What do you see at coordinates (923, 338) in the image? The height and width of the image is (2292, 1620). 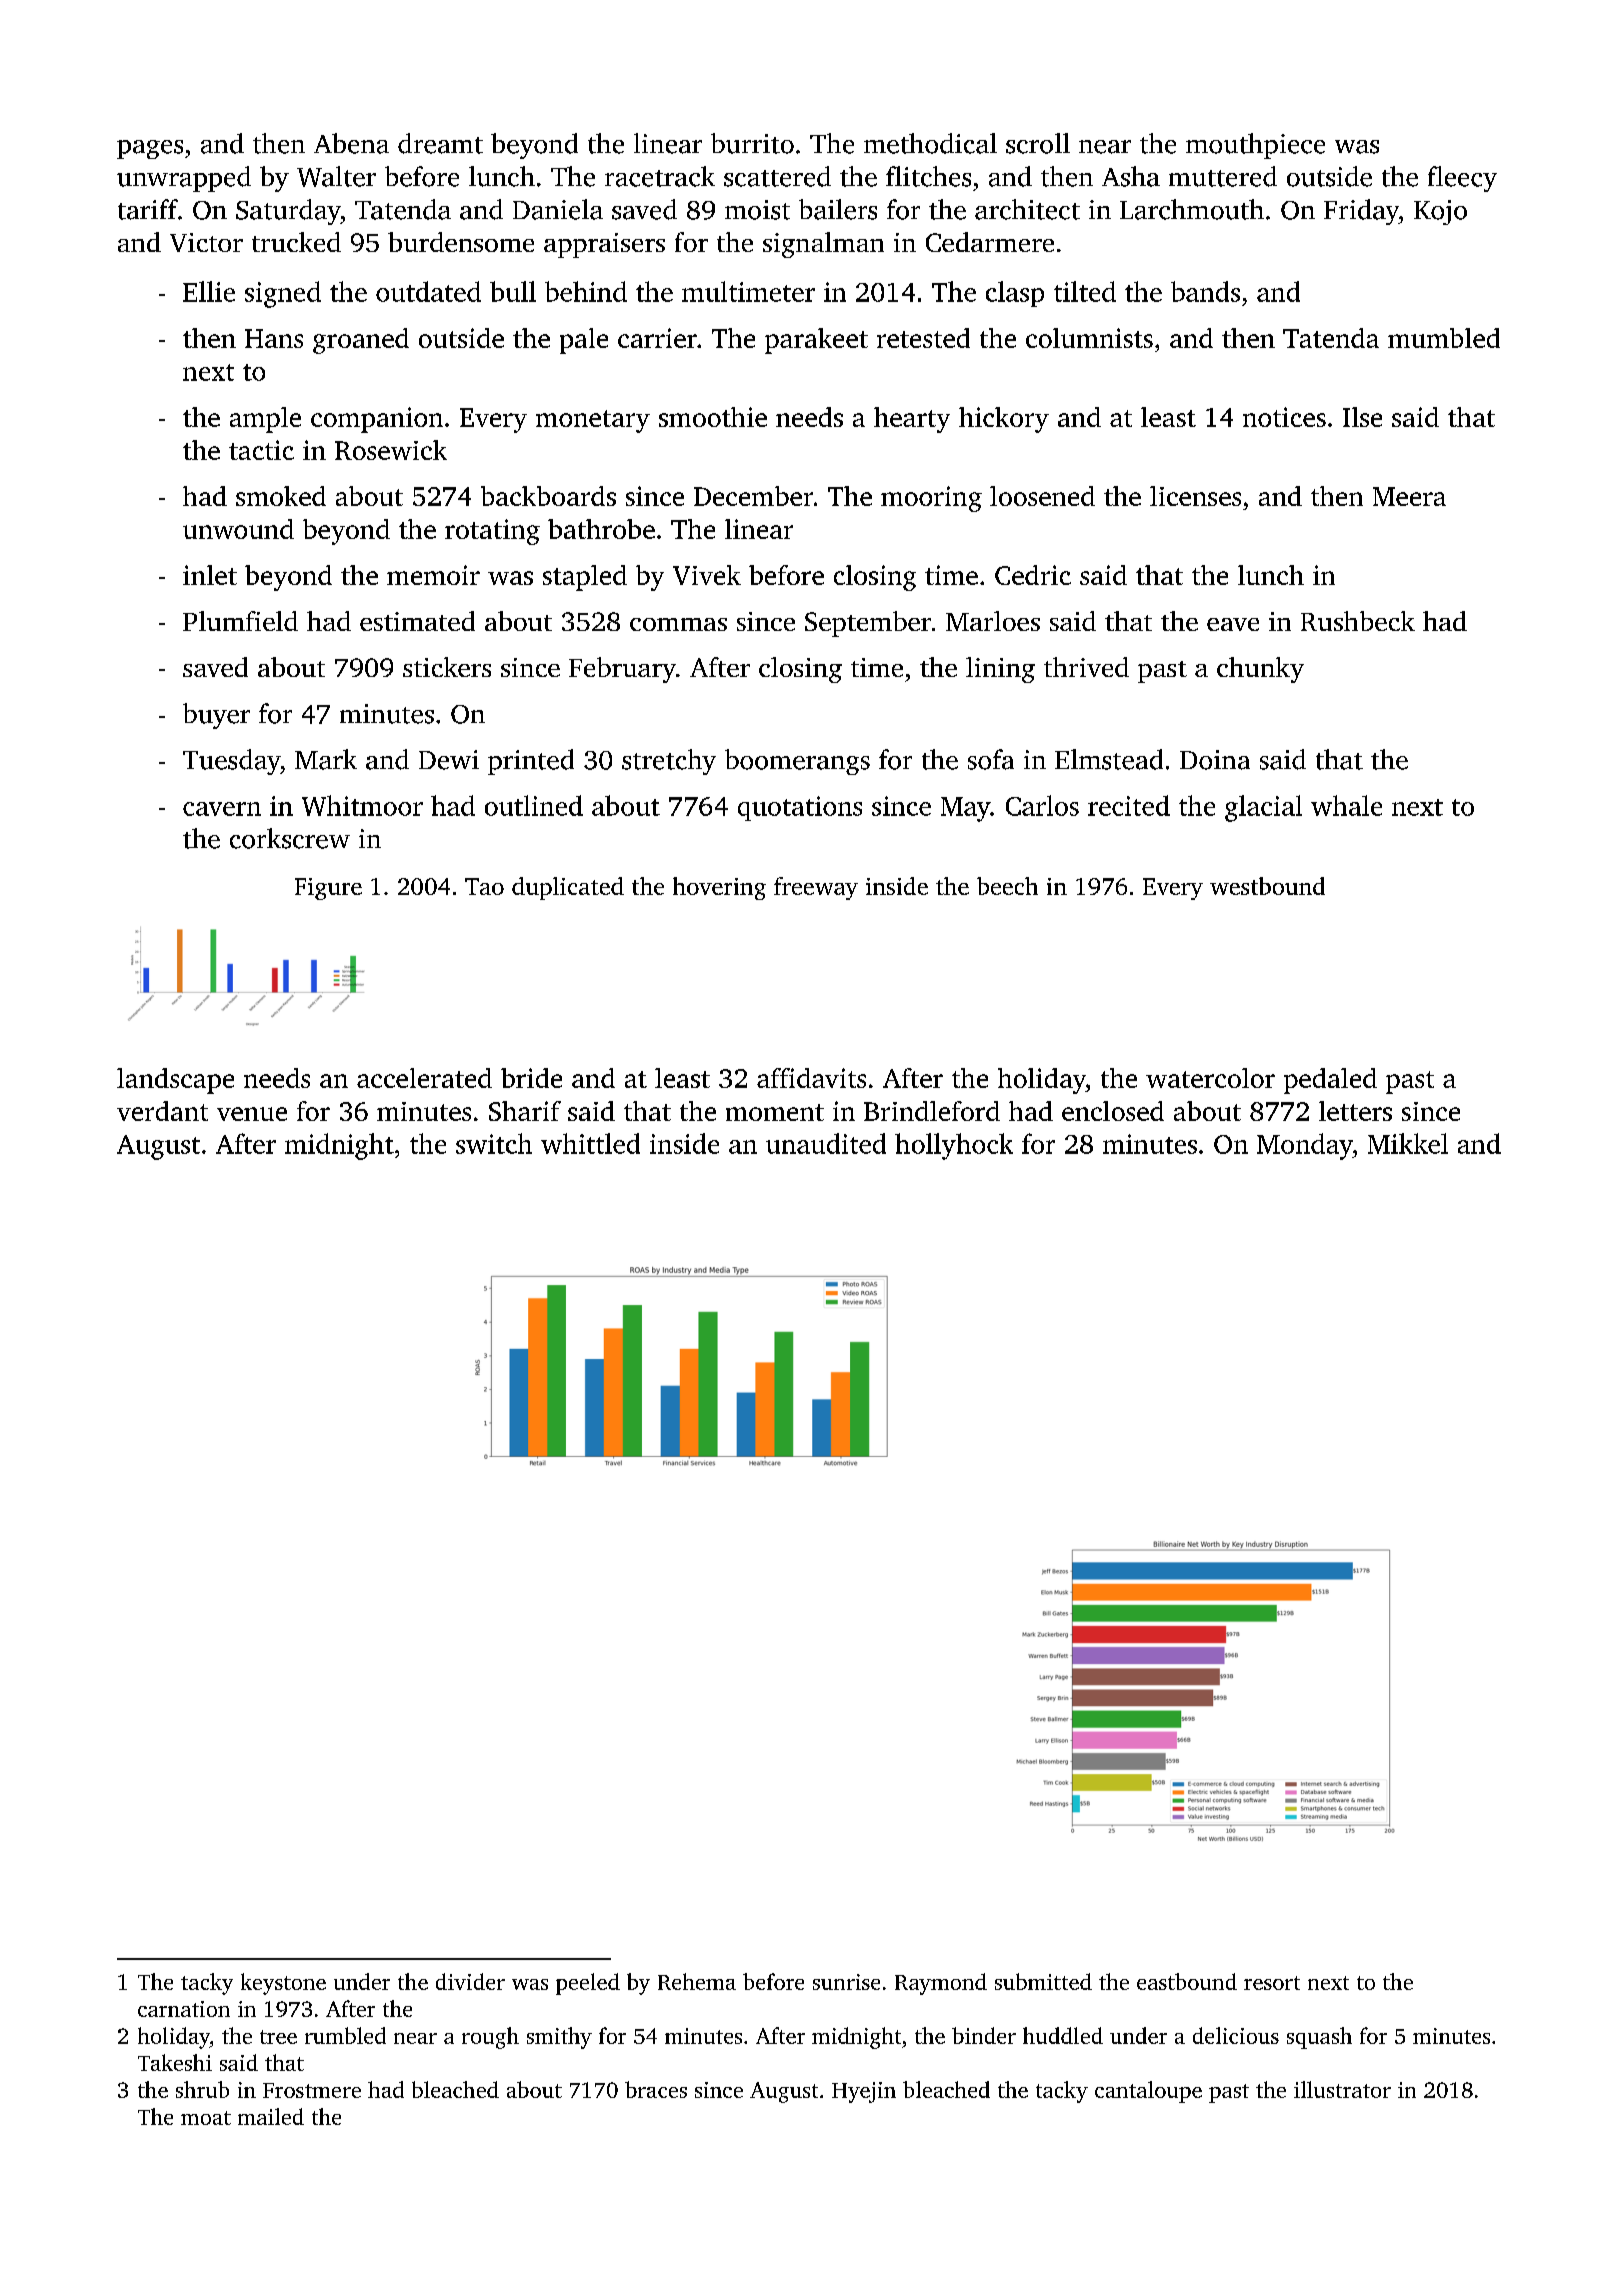 I see `retested` at bounding box center [923, 338].
